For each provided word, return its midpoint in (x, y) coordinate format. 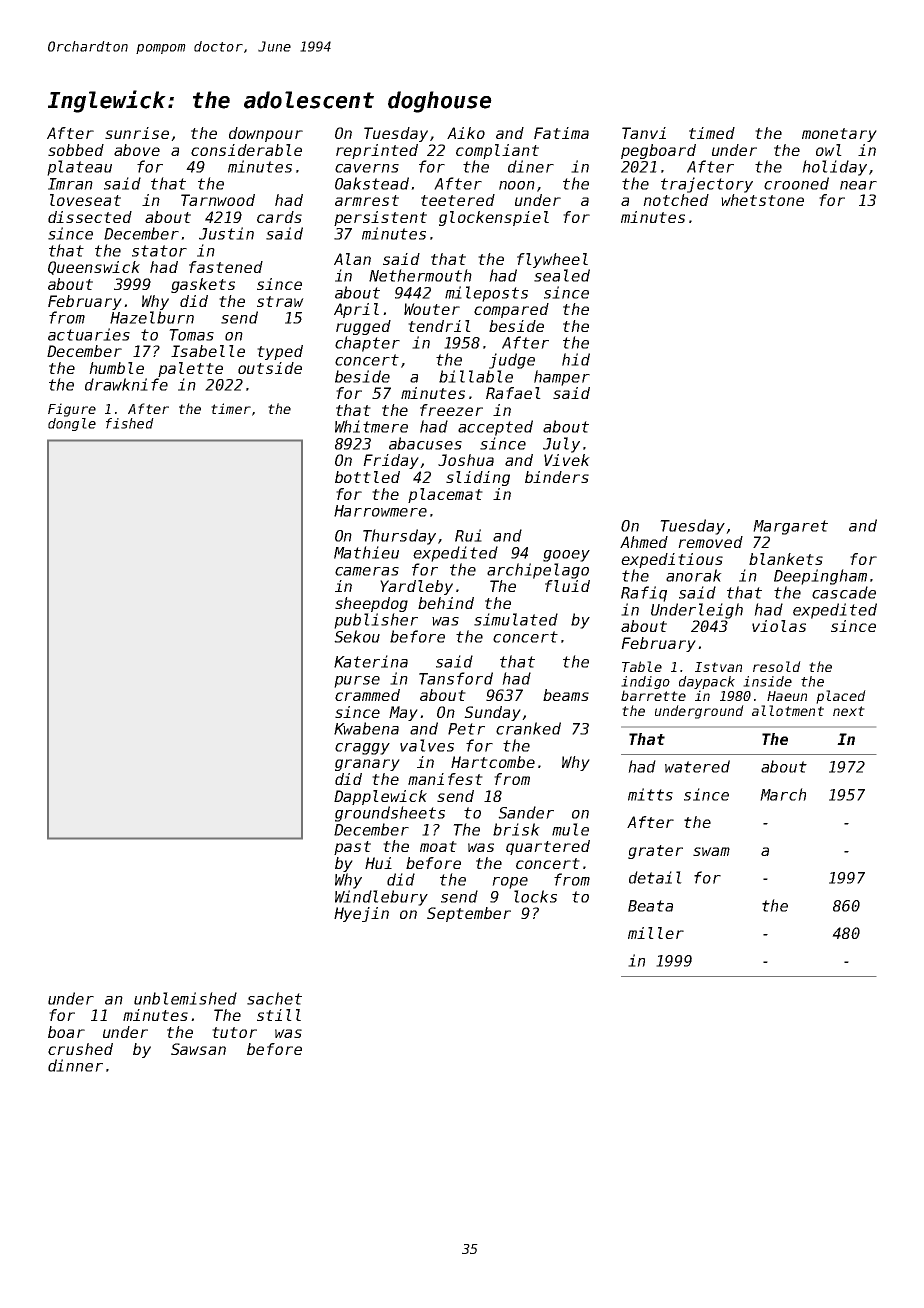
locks (535, 896)
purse (357, 682)
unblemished (185, 998)
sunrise (137, 133)
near (858, 185)
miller (656, 933)
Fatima (561, 133)
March (783, 794)
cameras (367, 571)
